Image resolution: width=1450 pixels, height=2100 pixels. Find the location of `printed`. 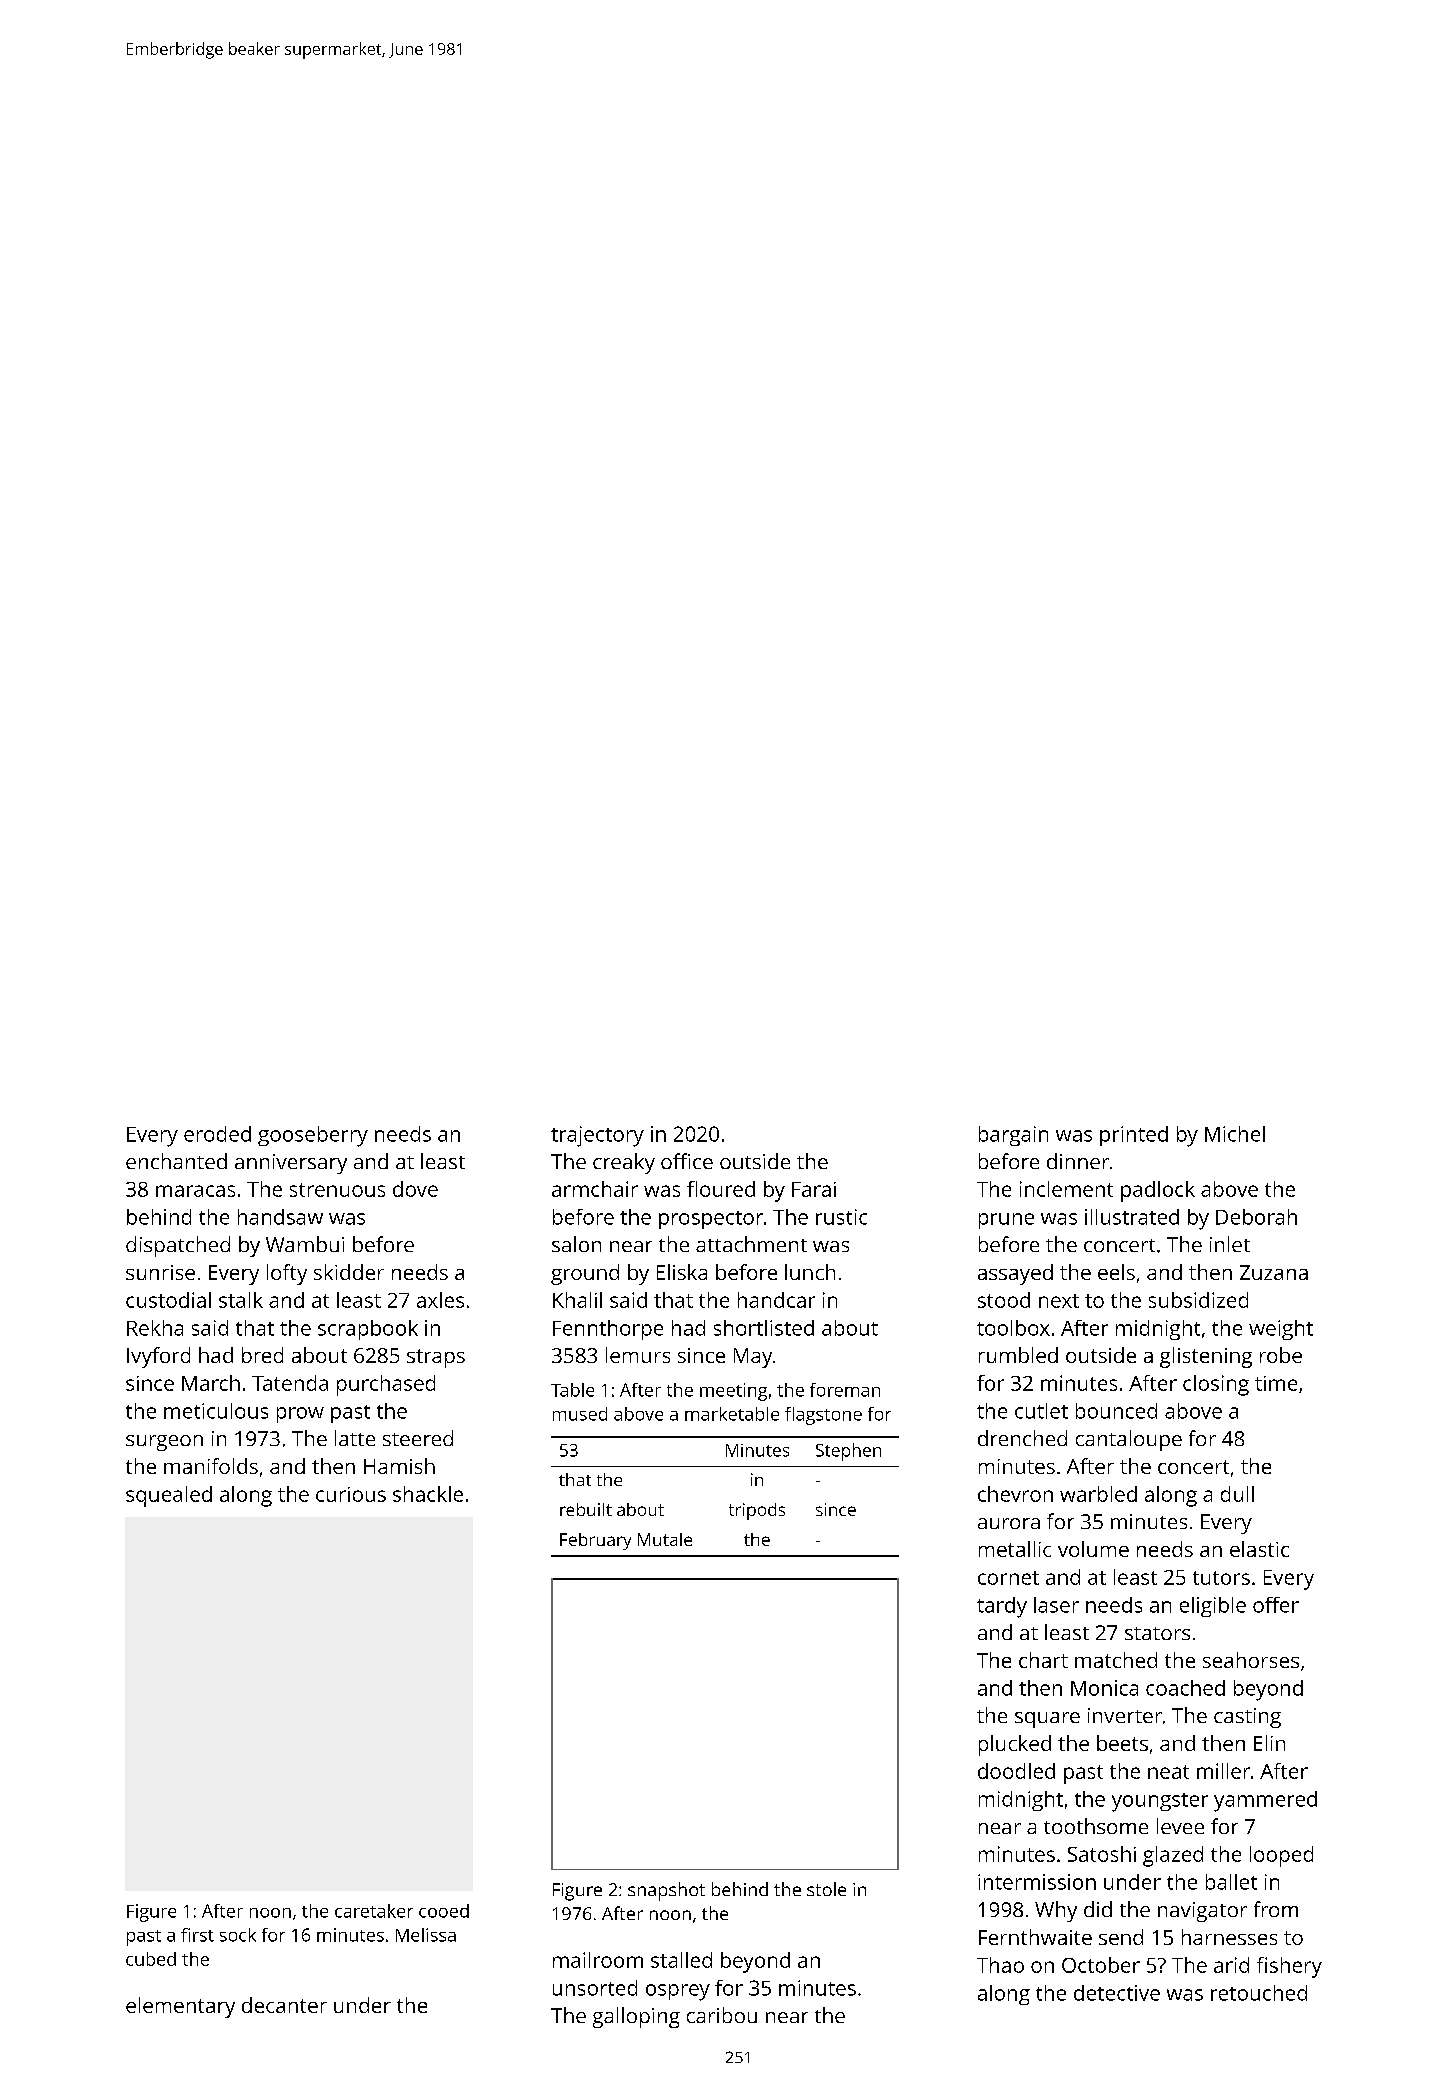

printed is located at coordinates (1134, 1136).
